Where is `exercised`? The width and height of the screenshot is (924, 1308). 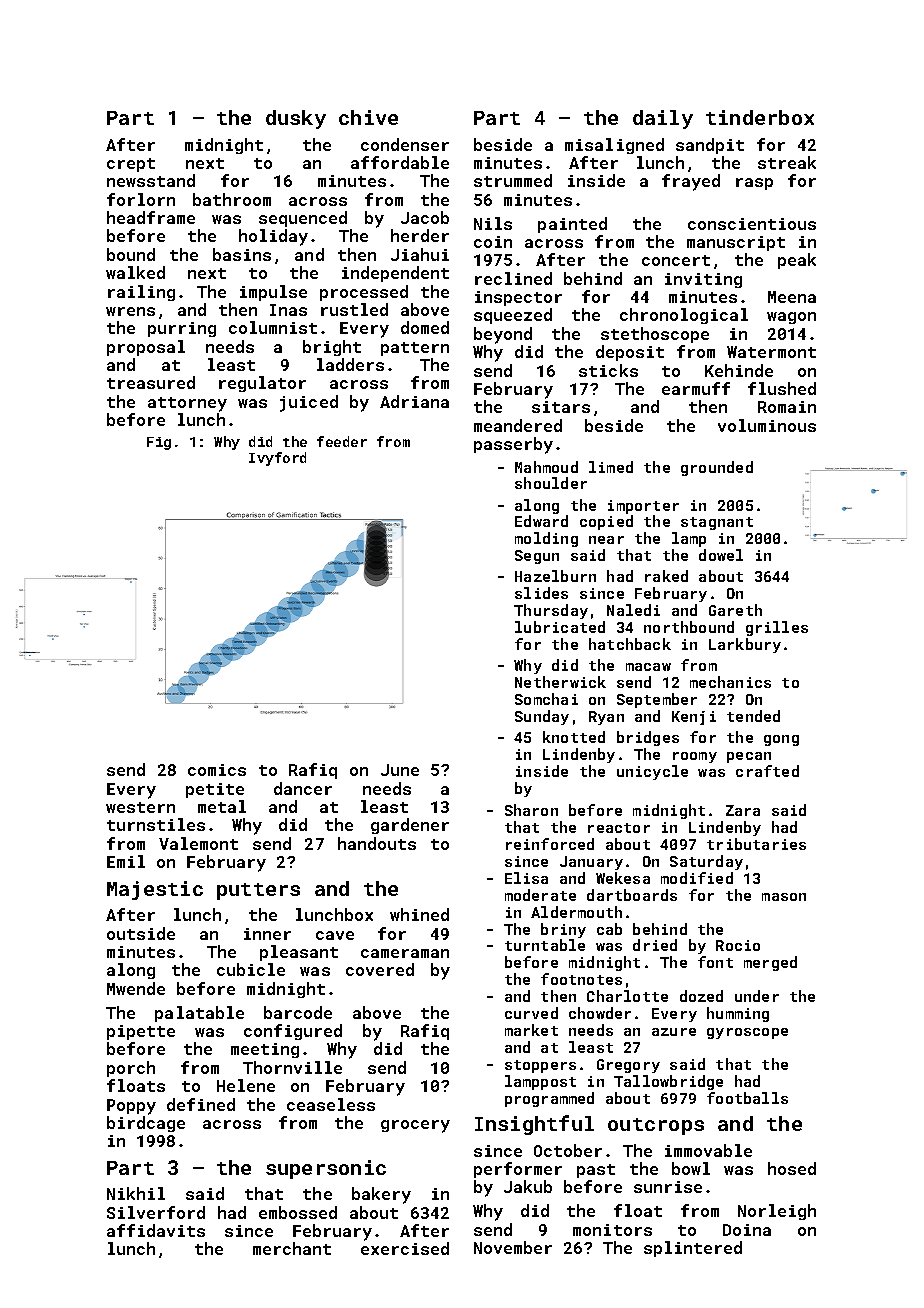
exercised is located at coordinates (405, 1248).
